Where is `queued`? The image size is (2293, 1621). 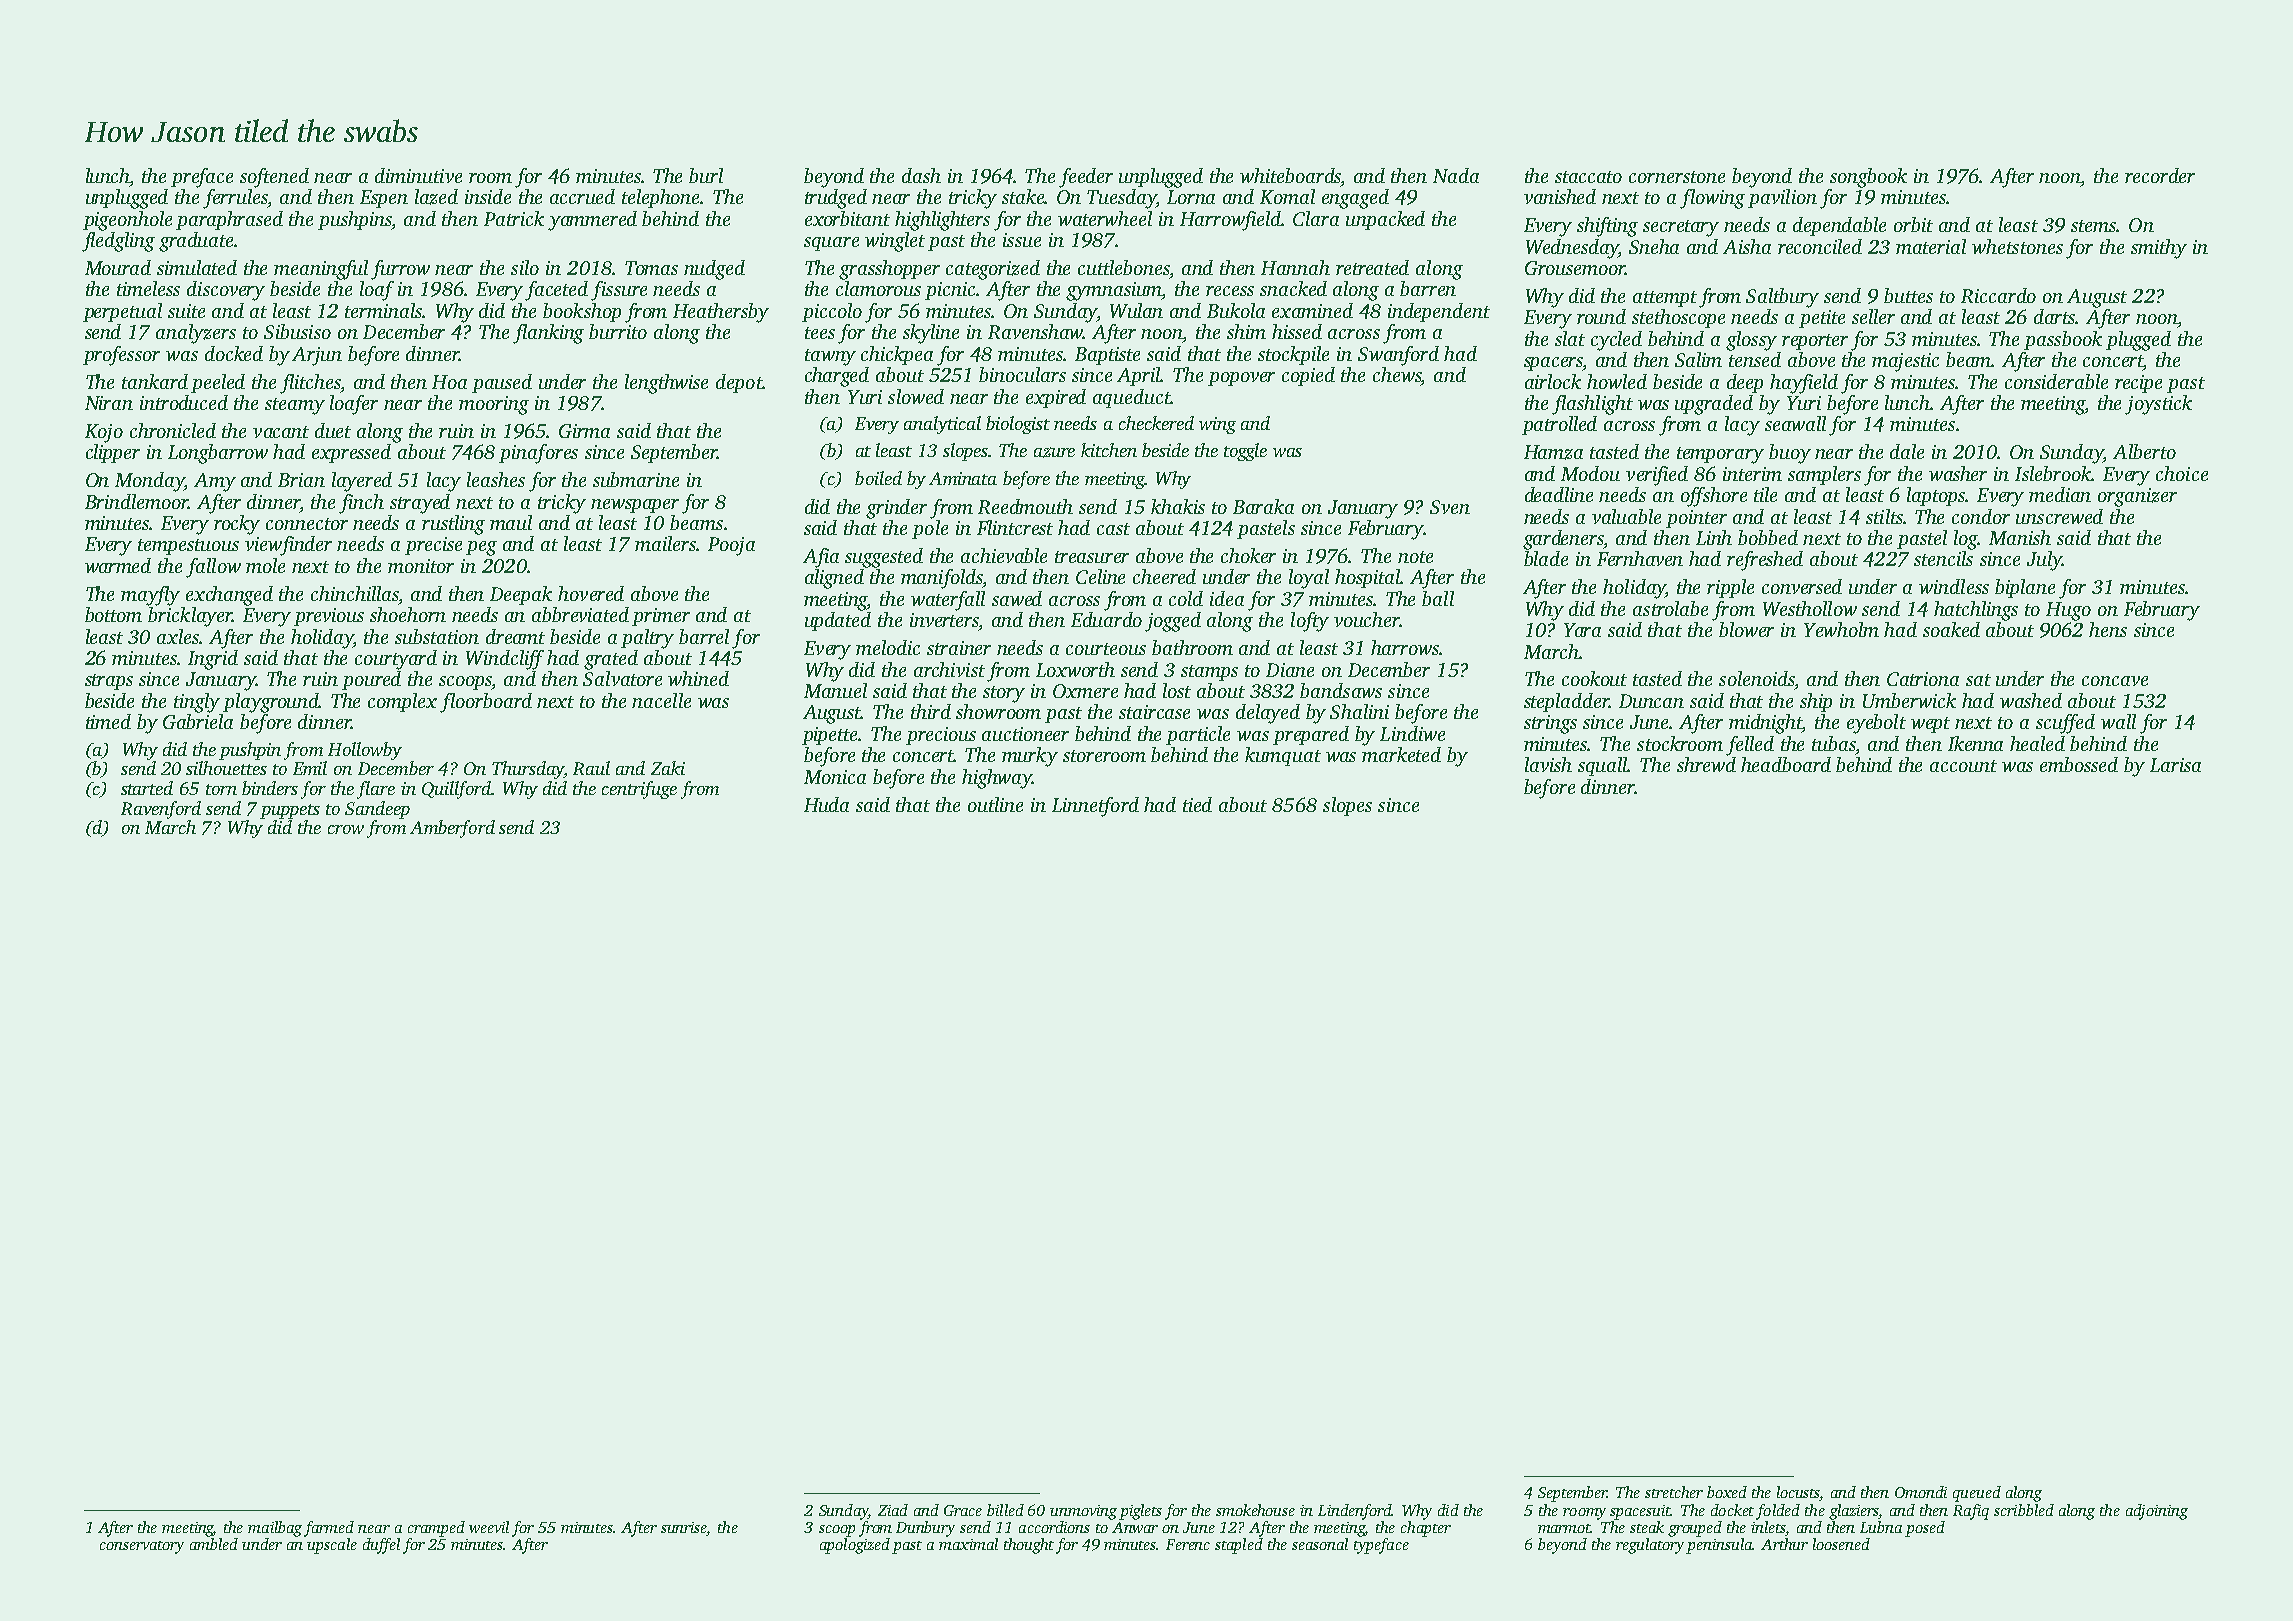 queued is located at coordinates (1977, 1494).
